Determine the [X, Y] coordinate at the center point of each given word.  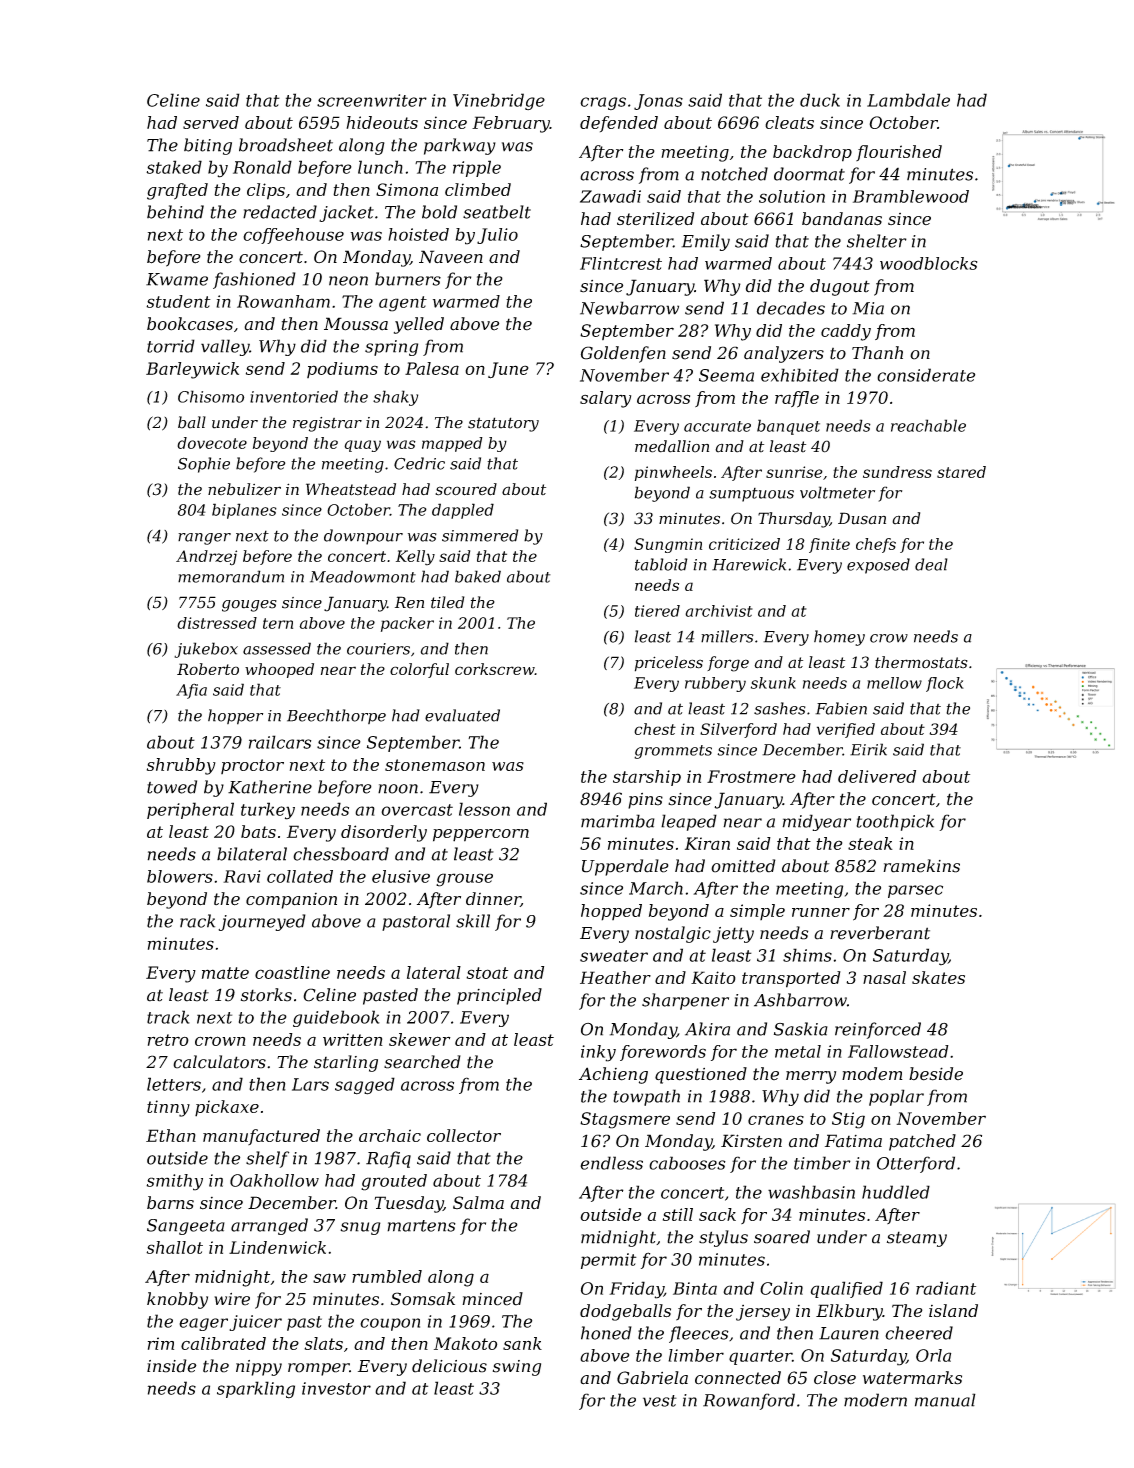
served [211, 122]
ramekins [921, 866]
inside [172, 1366]
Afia [191, 691]
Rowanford [749, 1401]
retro [168, 1040]
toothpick [895, 822]
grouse [464, 880]
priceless [669, 664]
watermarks [912, 1378]
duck [820, 100]
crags [603, 103]
